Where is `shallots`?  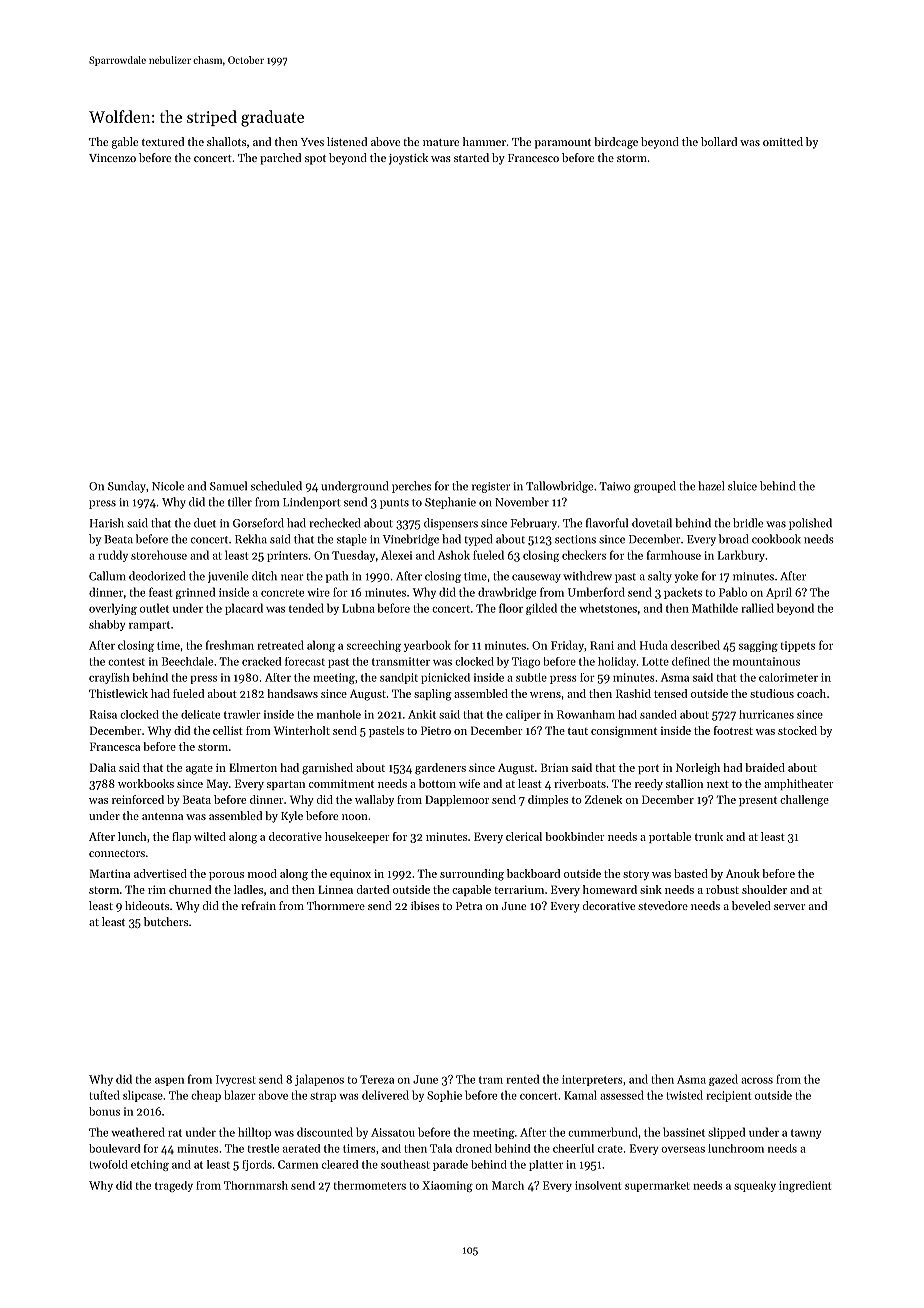
shallots is located at coordinates (226, 141).
